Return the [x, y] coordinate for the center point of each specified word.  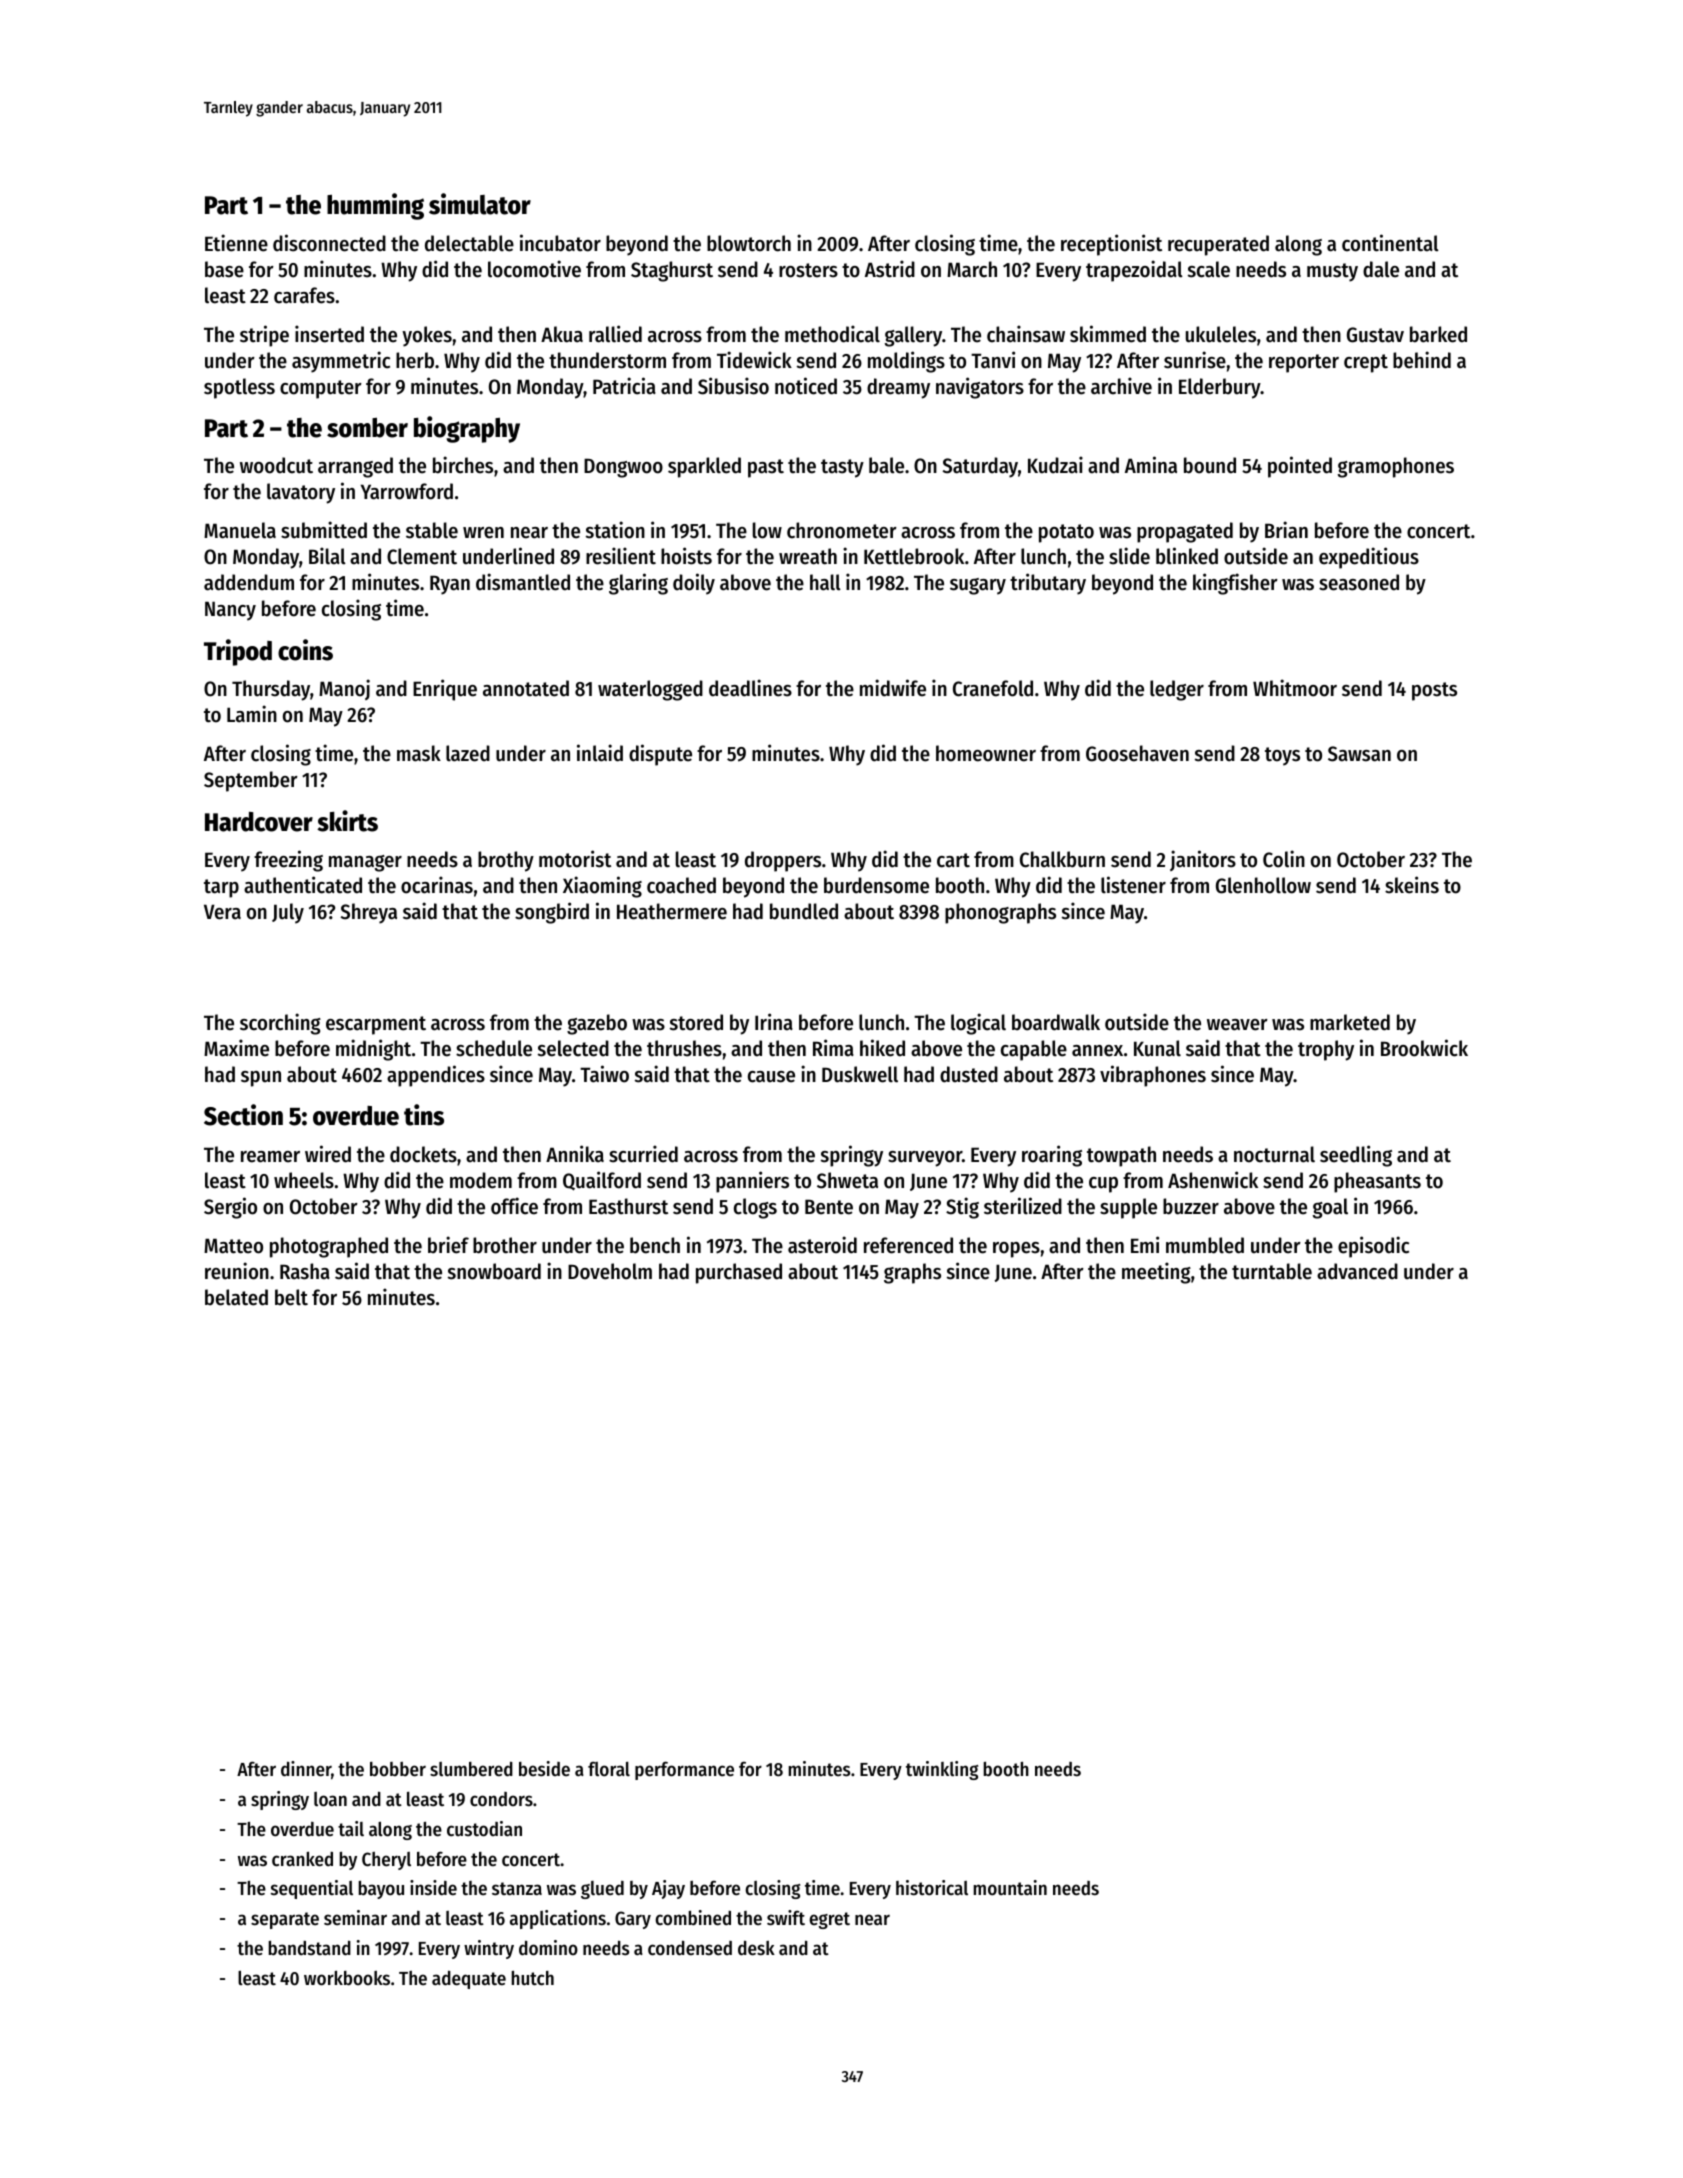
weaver [1237, 1025]
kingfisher [1235, 584]
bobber [398, 1769]
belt [291, 1297]
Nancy [230, 611]
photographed [329, 1247]
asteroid [822, 1245]
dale [1381, 269]
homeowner [986, 753]
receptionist [1111, 245]
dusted [969, 1074]
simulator [480, 204]
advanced [1357, 1271]
